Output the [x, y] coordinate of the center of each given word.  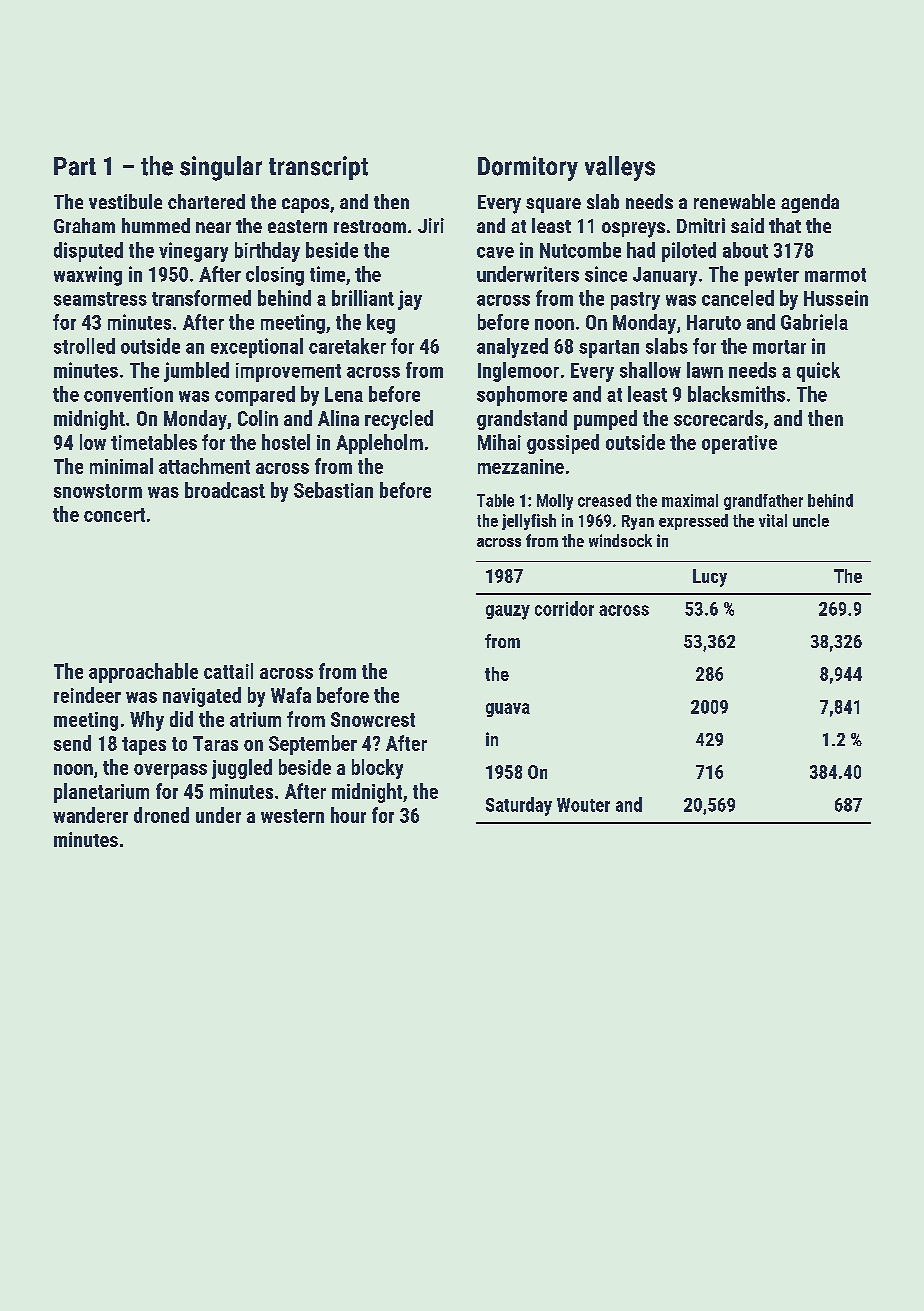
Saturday [519, 806]
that [785, 225]
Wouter [583, 805]
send [72, 743]
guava [508, 710]
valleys [620, 168]
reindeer [87, 695]
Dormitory [528, 168]
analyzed [512, 348]
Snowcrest [373, 719]
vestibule [125, 201]
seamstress [100, 299]
